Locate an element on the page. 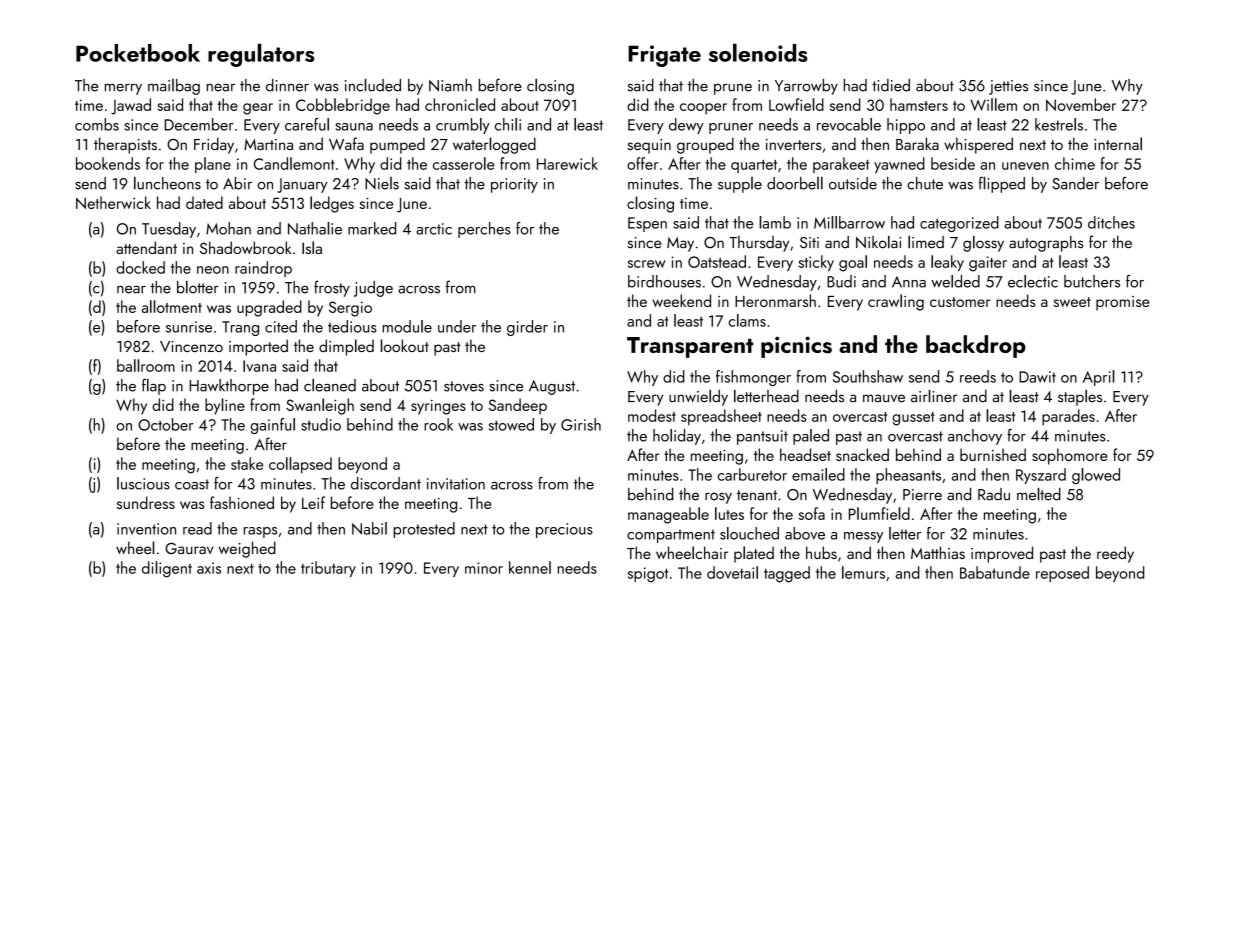 The width and height of the page is (1233, 952). diligent is located at coordinates (167, 569).
